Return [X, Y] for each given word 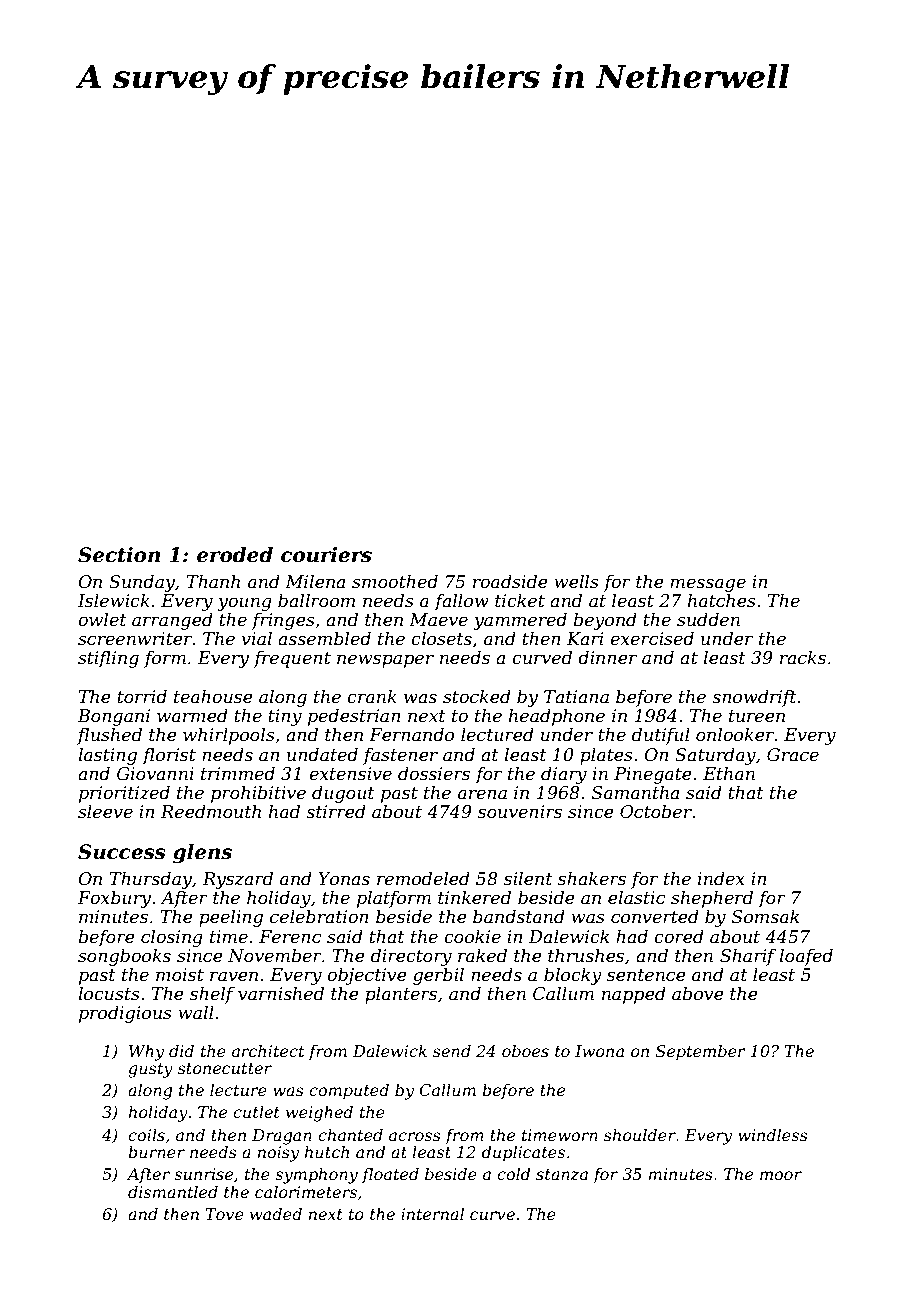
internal [432, 1213]
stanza [562, 1175]
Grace [793, 755]
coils [146, 1135]
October [656, 811]
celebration [319, 916]
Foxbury [114, 899]
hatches [721, 600]
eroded [235, 555]
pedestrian [354, 717]
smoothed [395, 581]
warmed [192, 715]
